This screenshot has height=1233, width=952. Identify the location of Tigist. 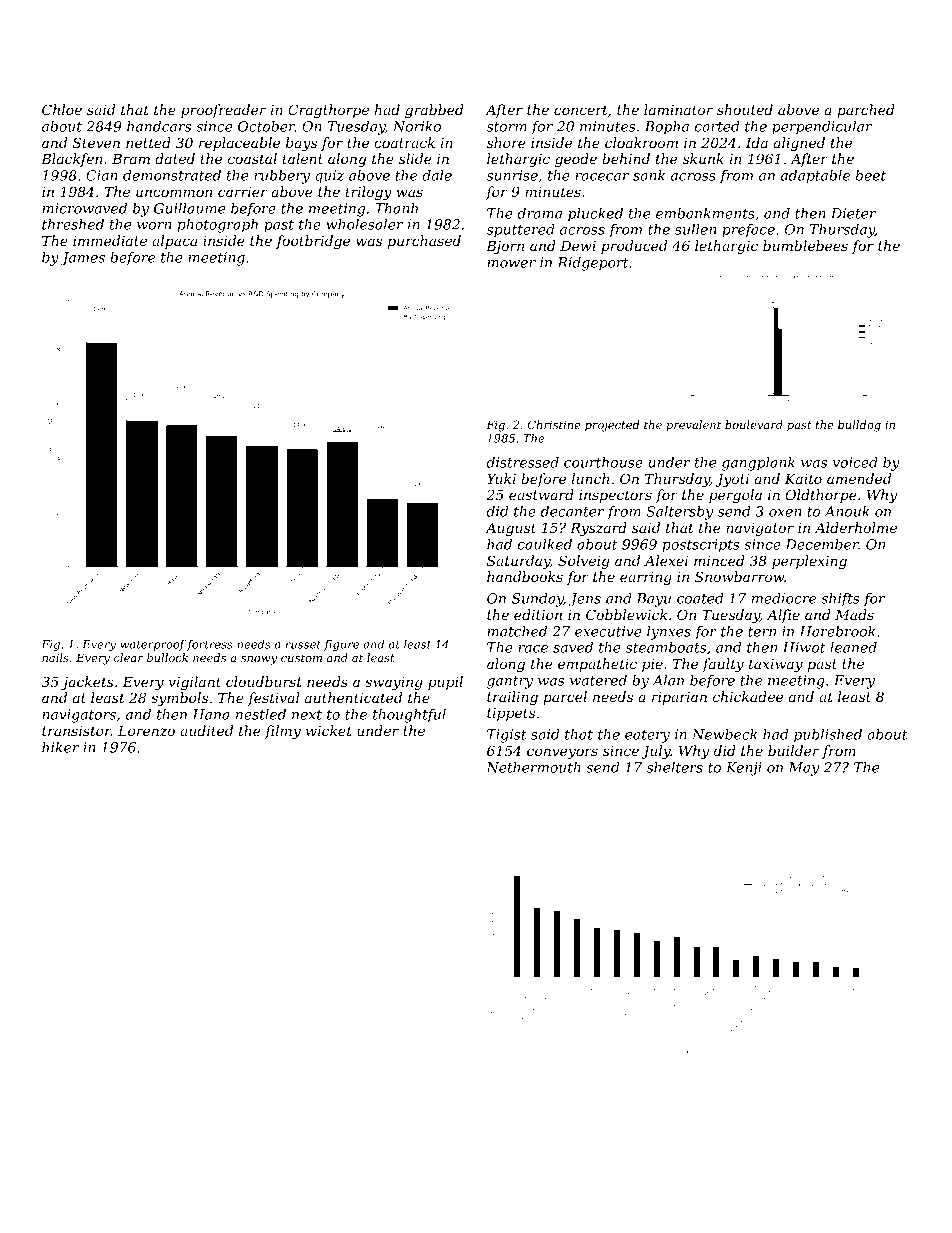
(507, 736).
